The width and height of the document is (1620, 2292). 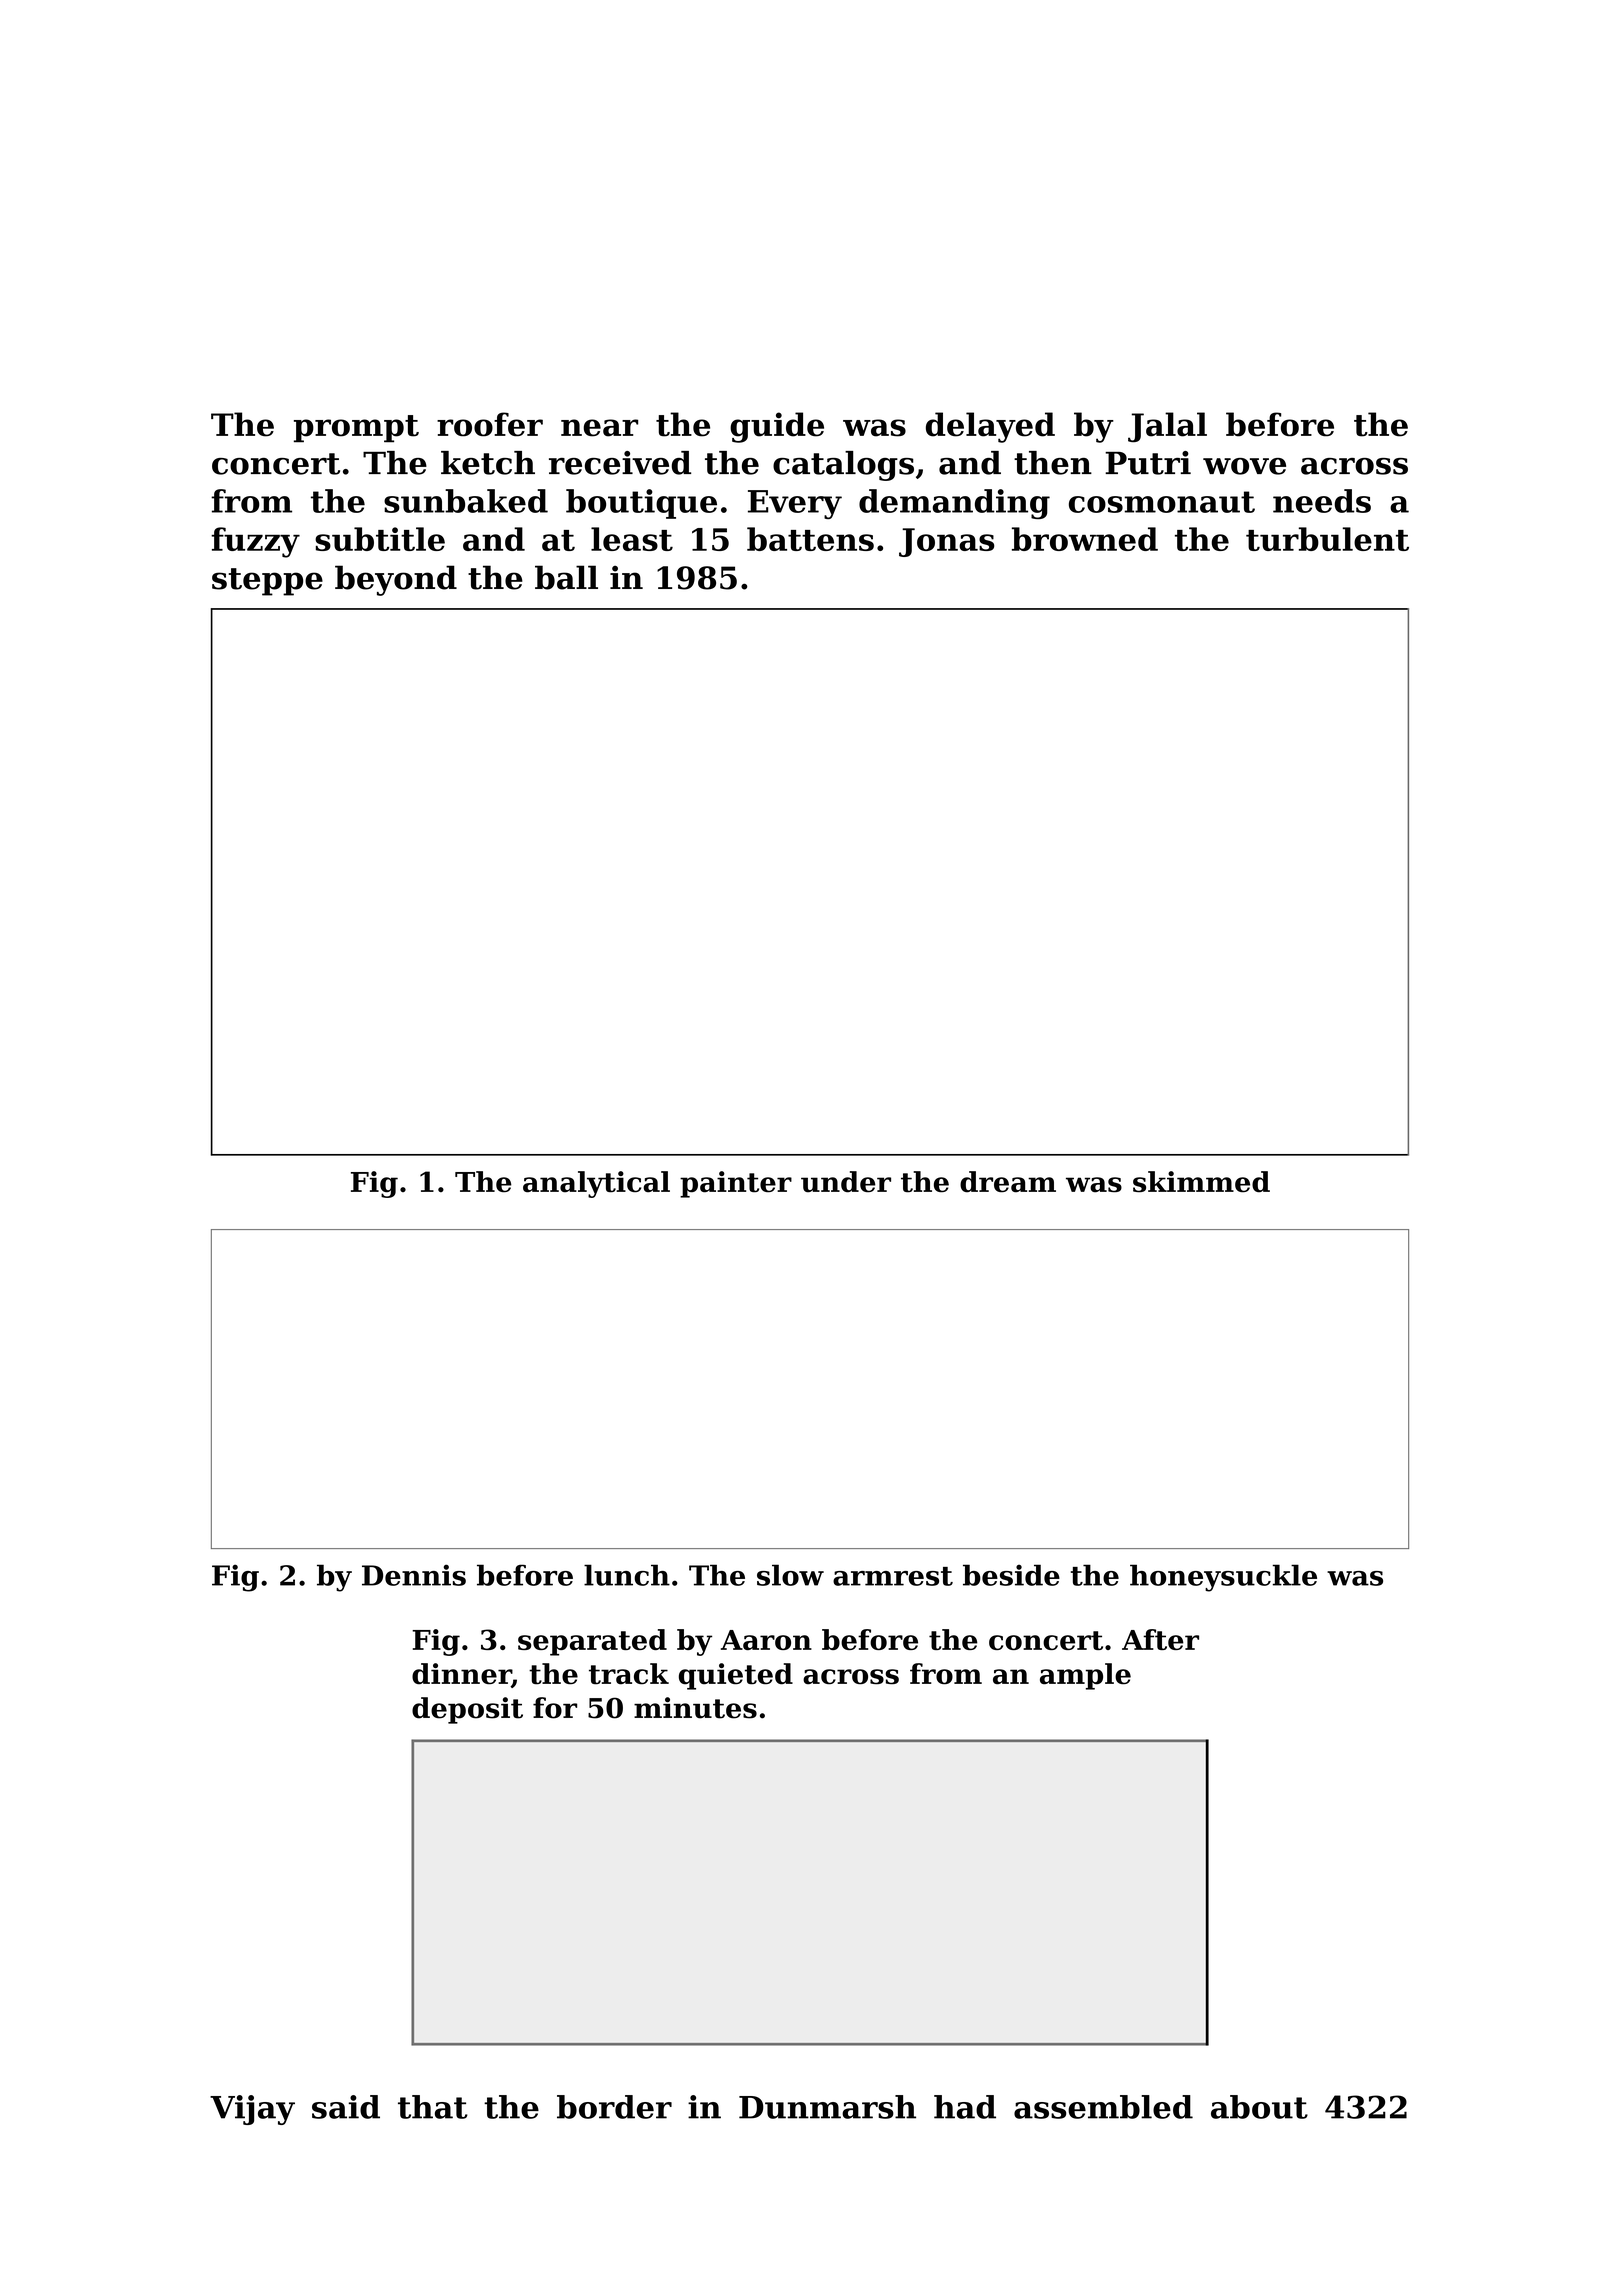 What do you see at coordinates (433, 2107) in the document?
I see `that` at bounding box center [433, 2107].
